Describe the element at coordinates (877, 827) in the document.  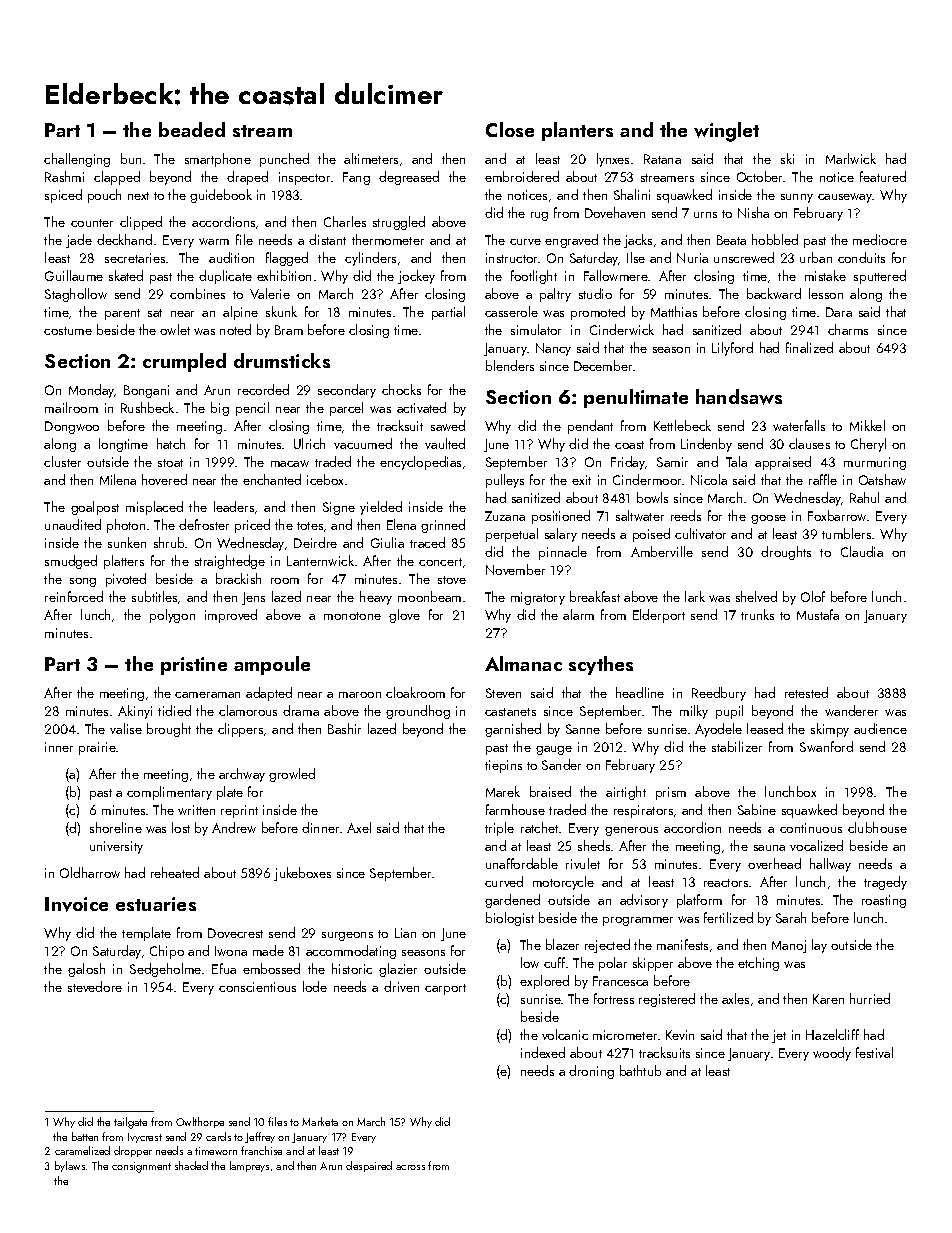
I see `clubhouse` at that location.
